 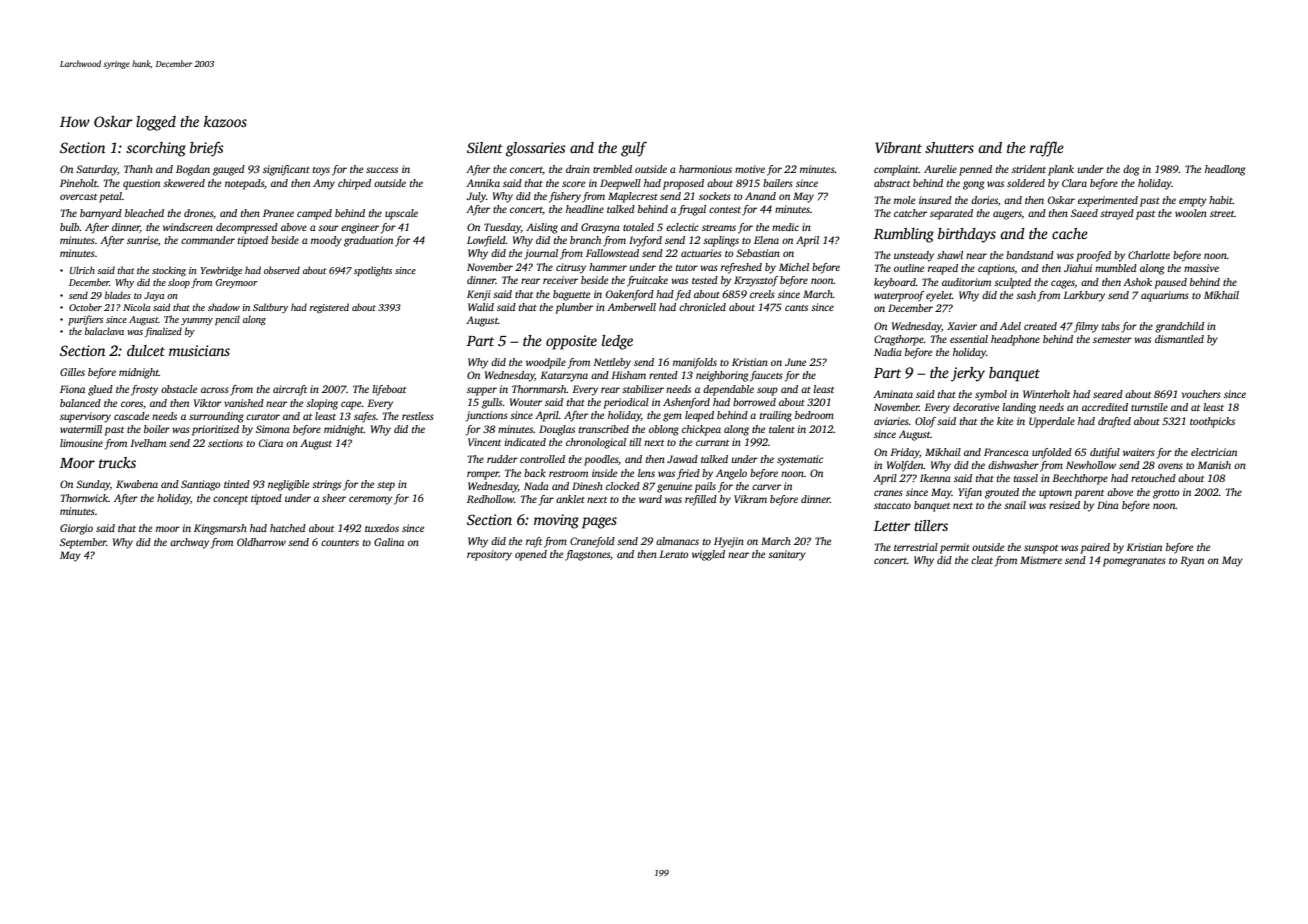 What do you see at coordinates (1179, 327) in the document?
I see `grandchild` at bounding box center [1179, 327].
